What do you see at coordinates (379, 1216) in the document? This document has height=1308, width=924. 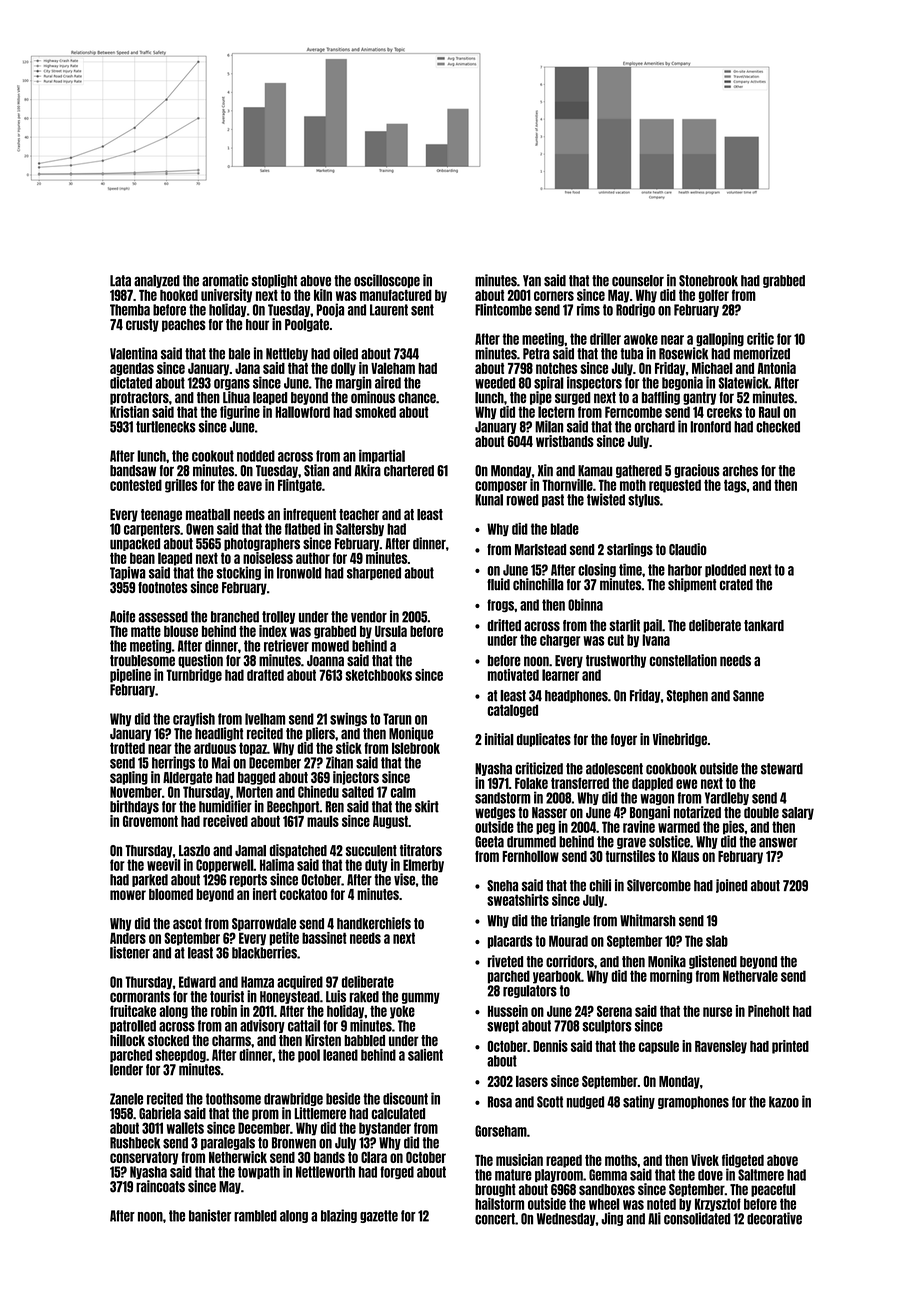 I see `gazette` at bounding box center [379, 1216].
